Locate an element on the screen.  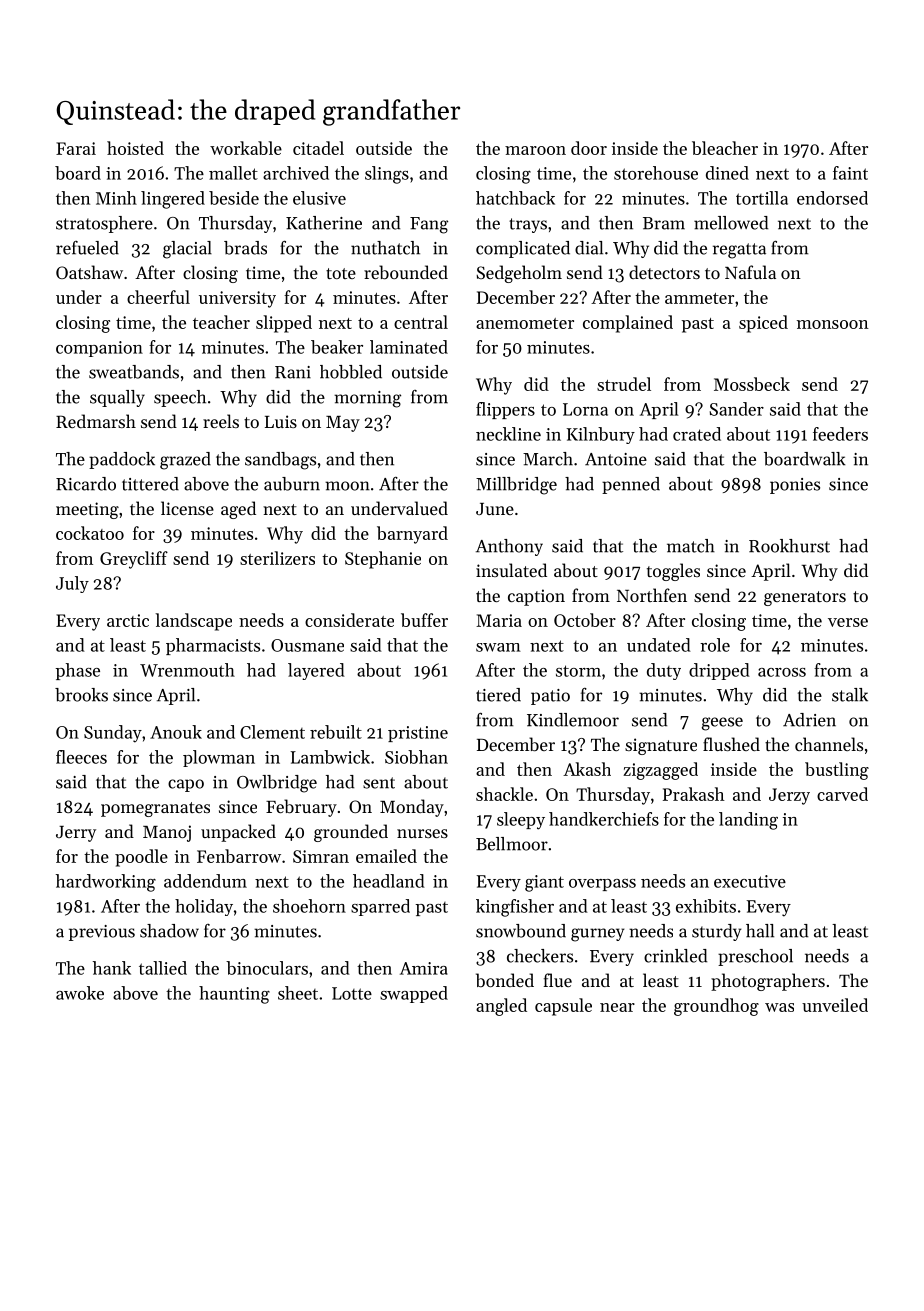
companion is located at coordinates (99, 349).
